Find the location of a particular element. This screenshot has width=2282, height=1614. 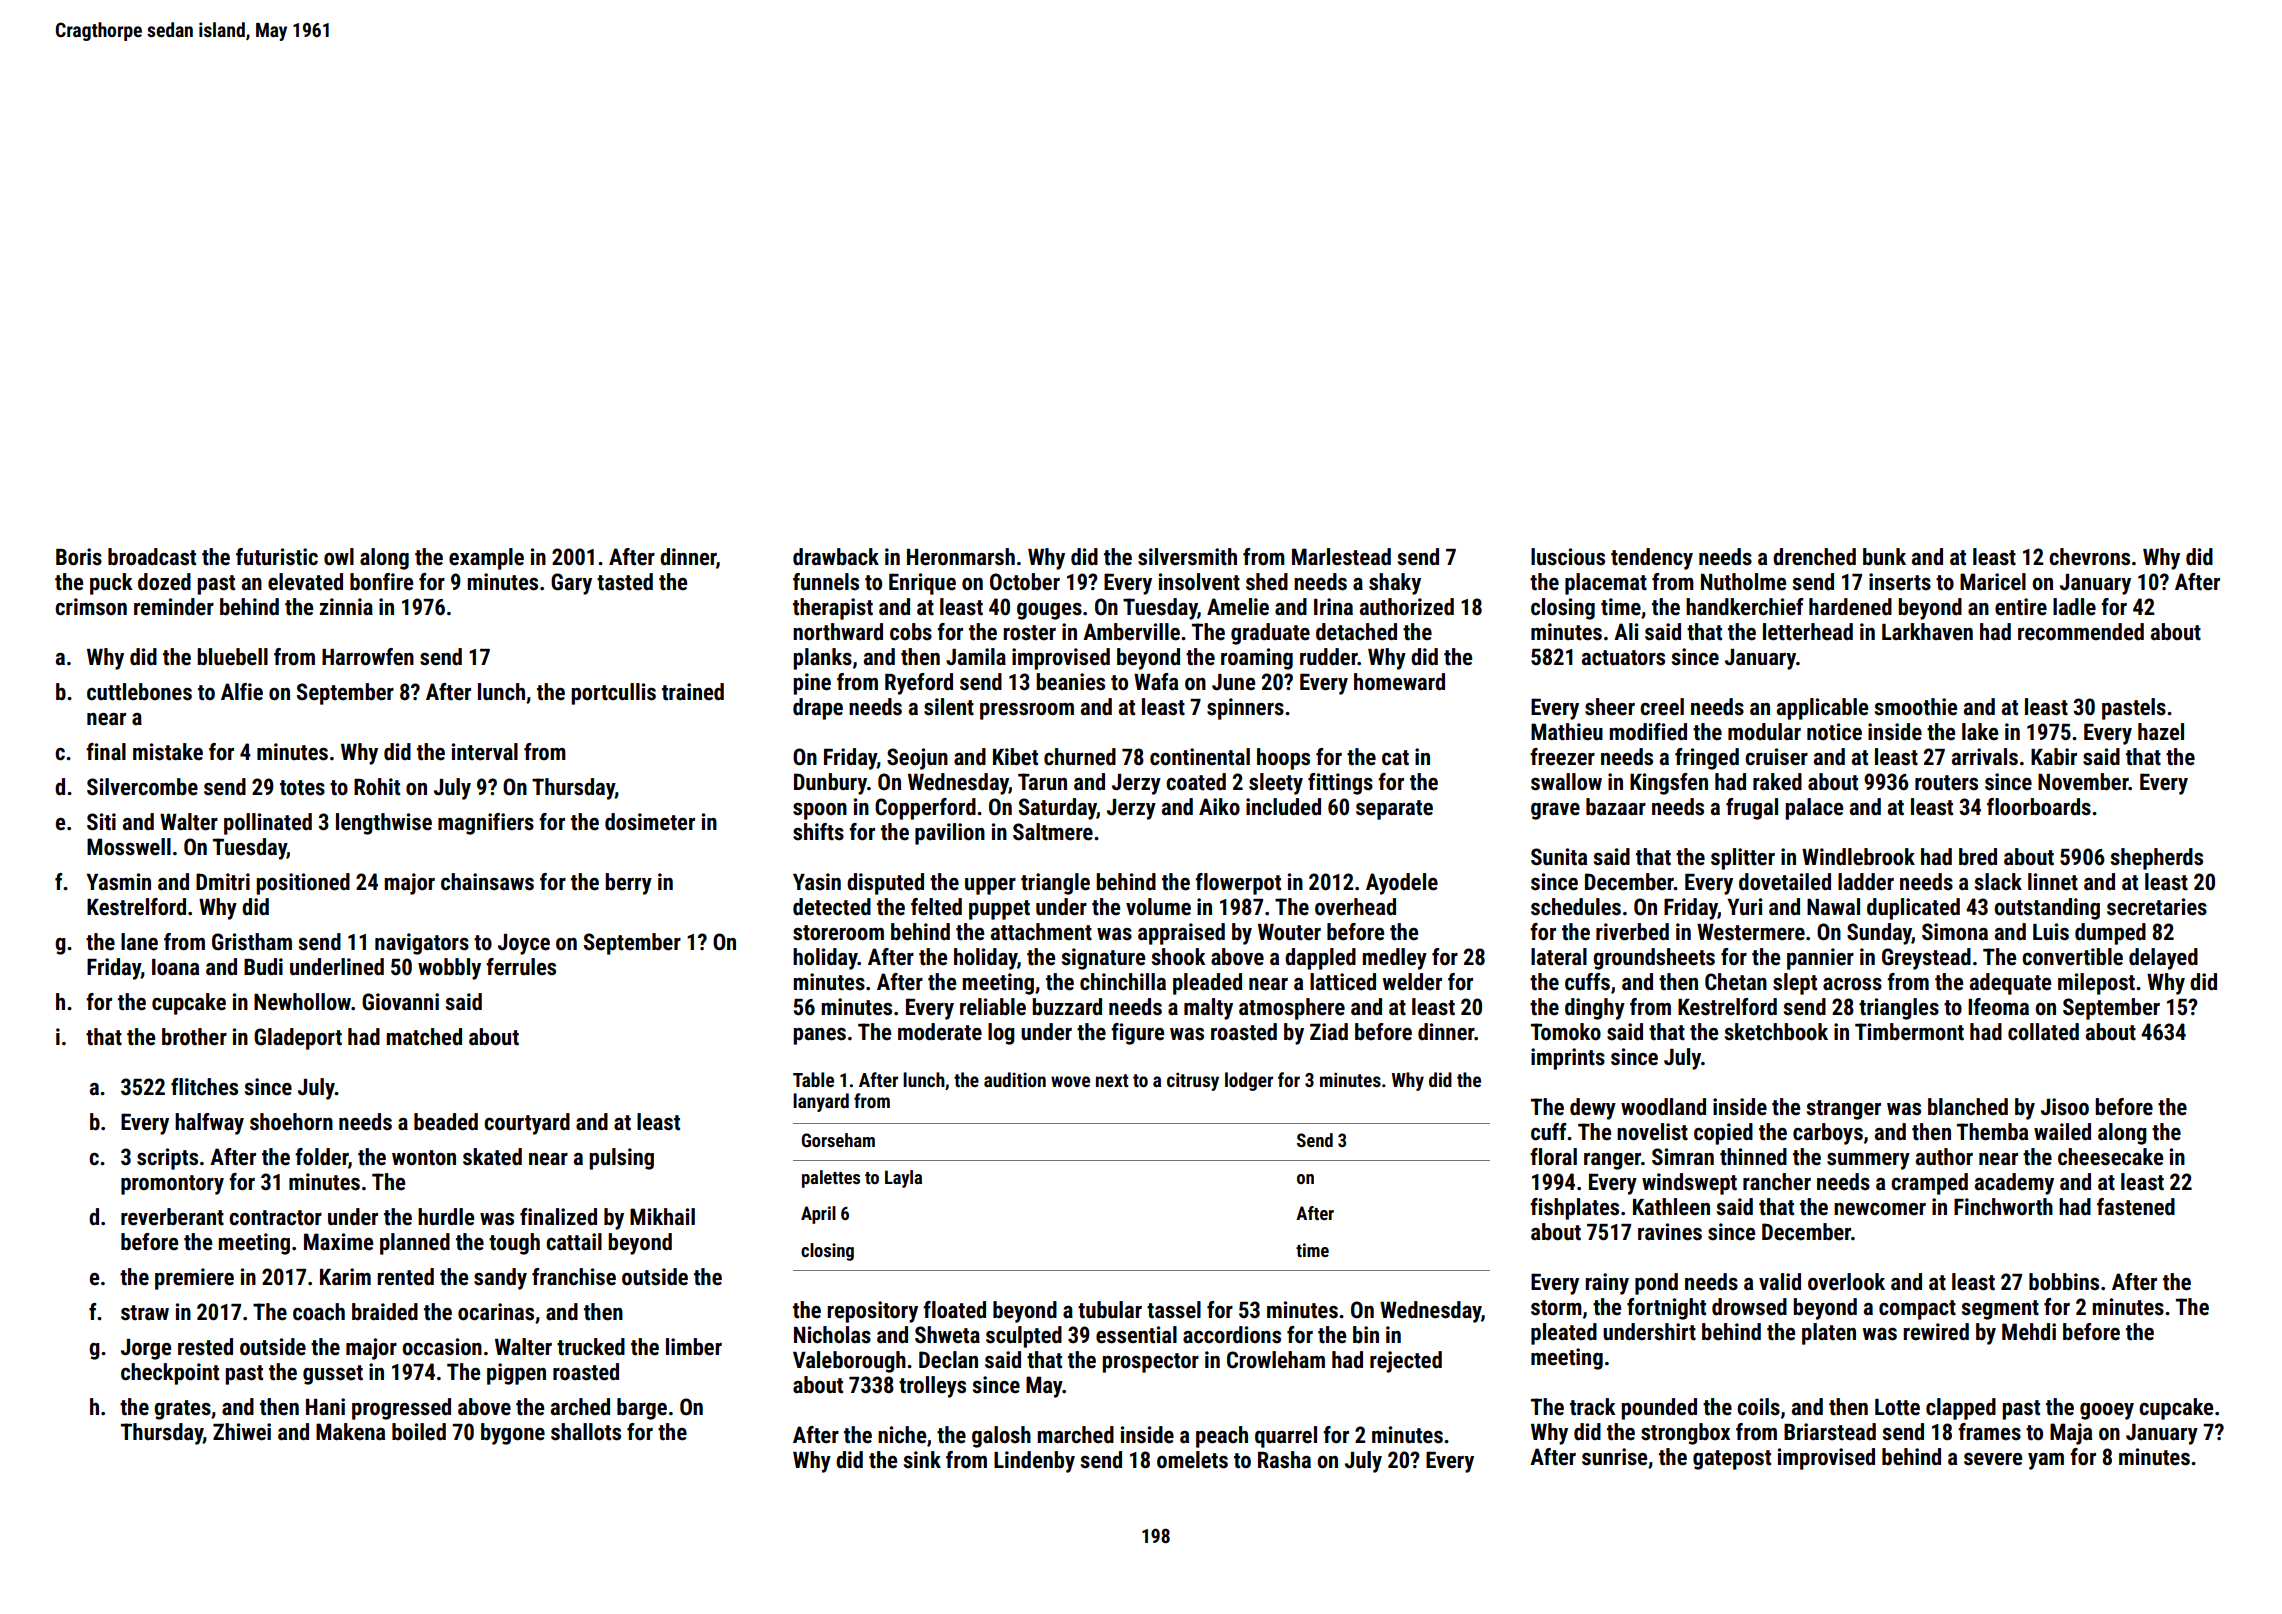

overhead is located at coordinates (1355, 907).
